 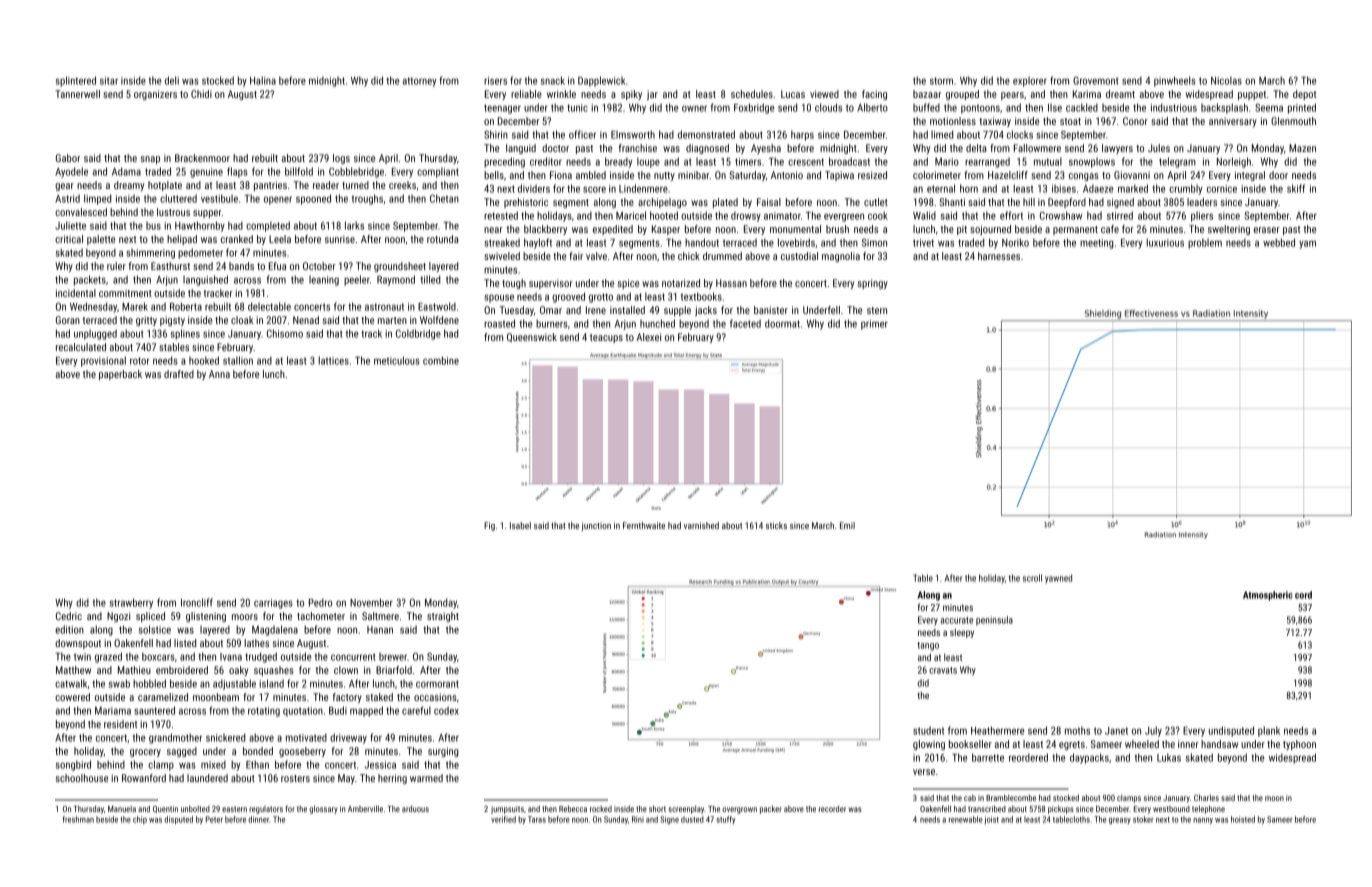 I want to click on joist, so click(x=991, y=820).
